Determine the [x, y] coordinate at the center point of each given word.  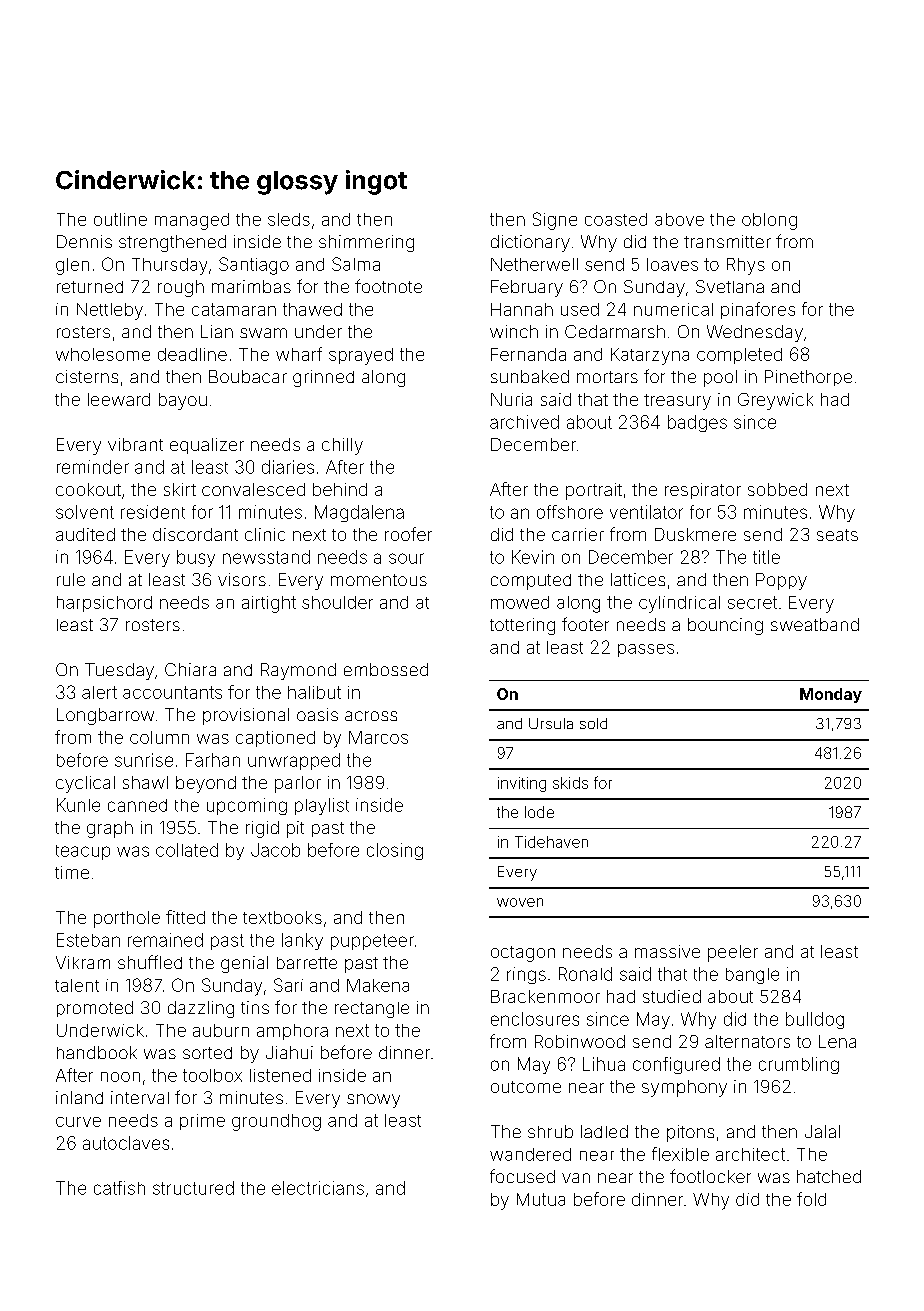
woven [520, 902]
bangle [752, 976]
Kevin [533, 557]
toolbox [212, 1075]
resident [153, 512]
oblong [769, 221]
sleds [289, 219]
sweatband [815, 624]
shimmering [366, 243]
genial [244, 964]
